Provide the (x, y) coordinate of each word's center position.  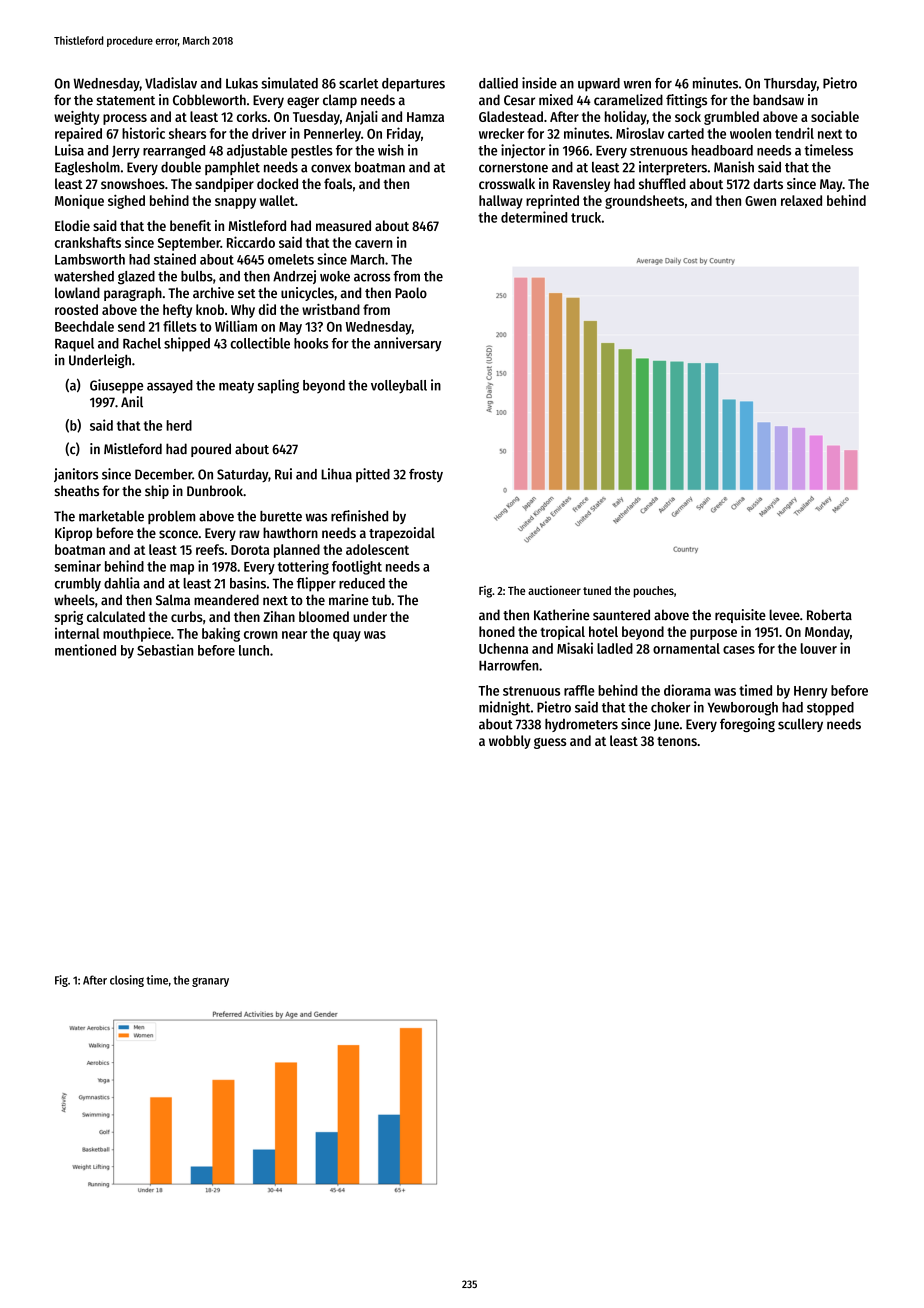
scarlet (359, 83)
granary (210, 982)
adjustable (257, 151)
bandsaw (778, 100)
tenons (677, 741)
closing (127, 981)
